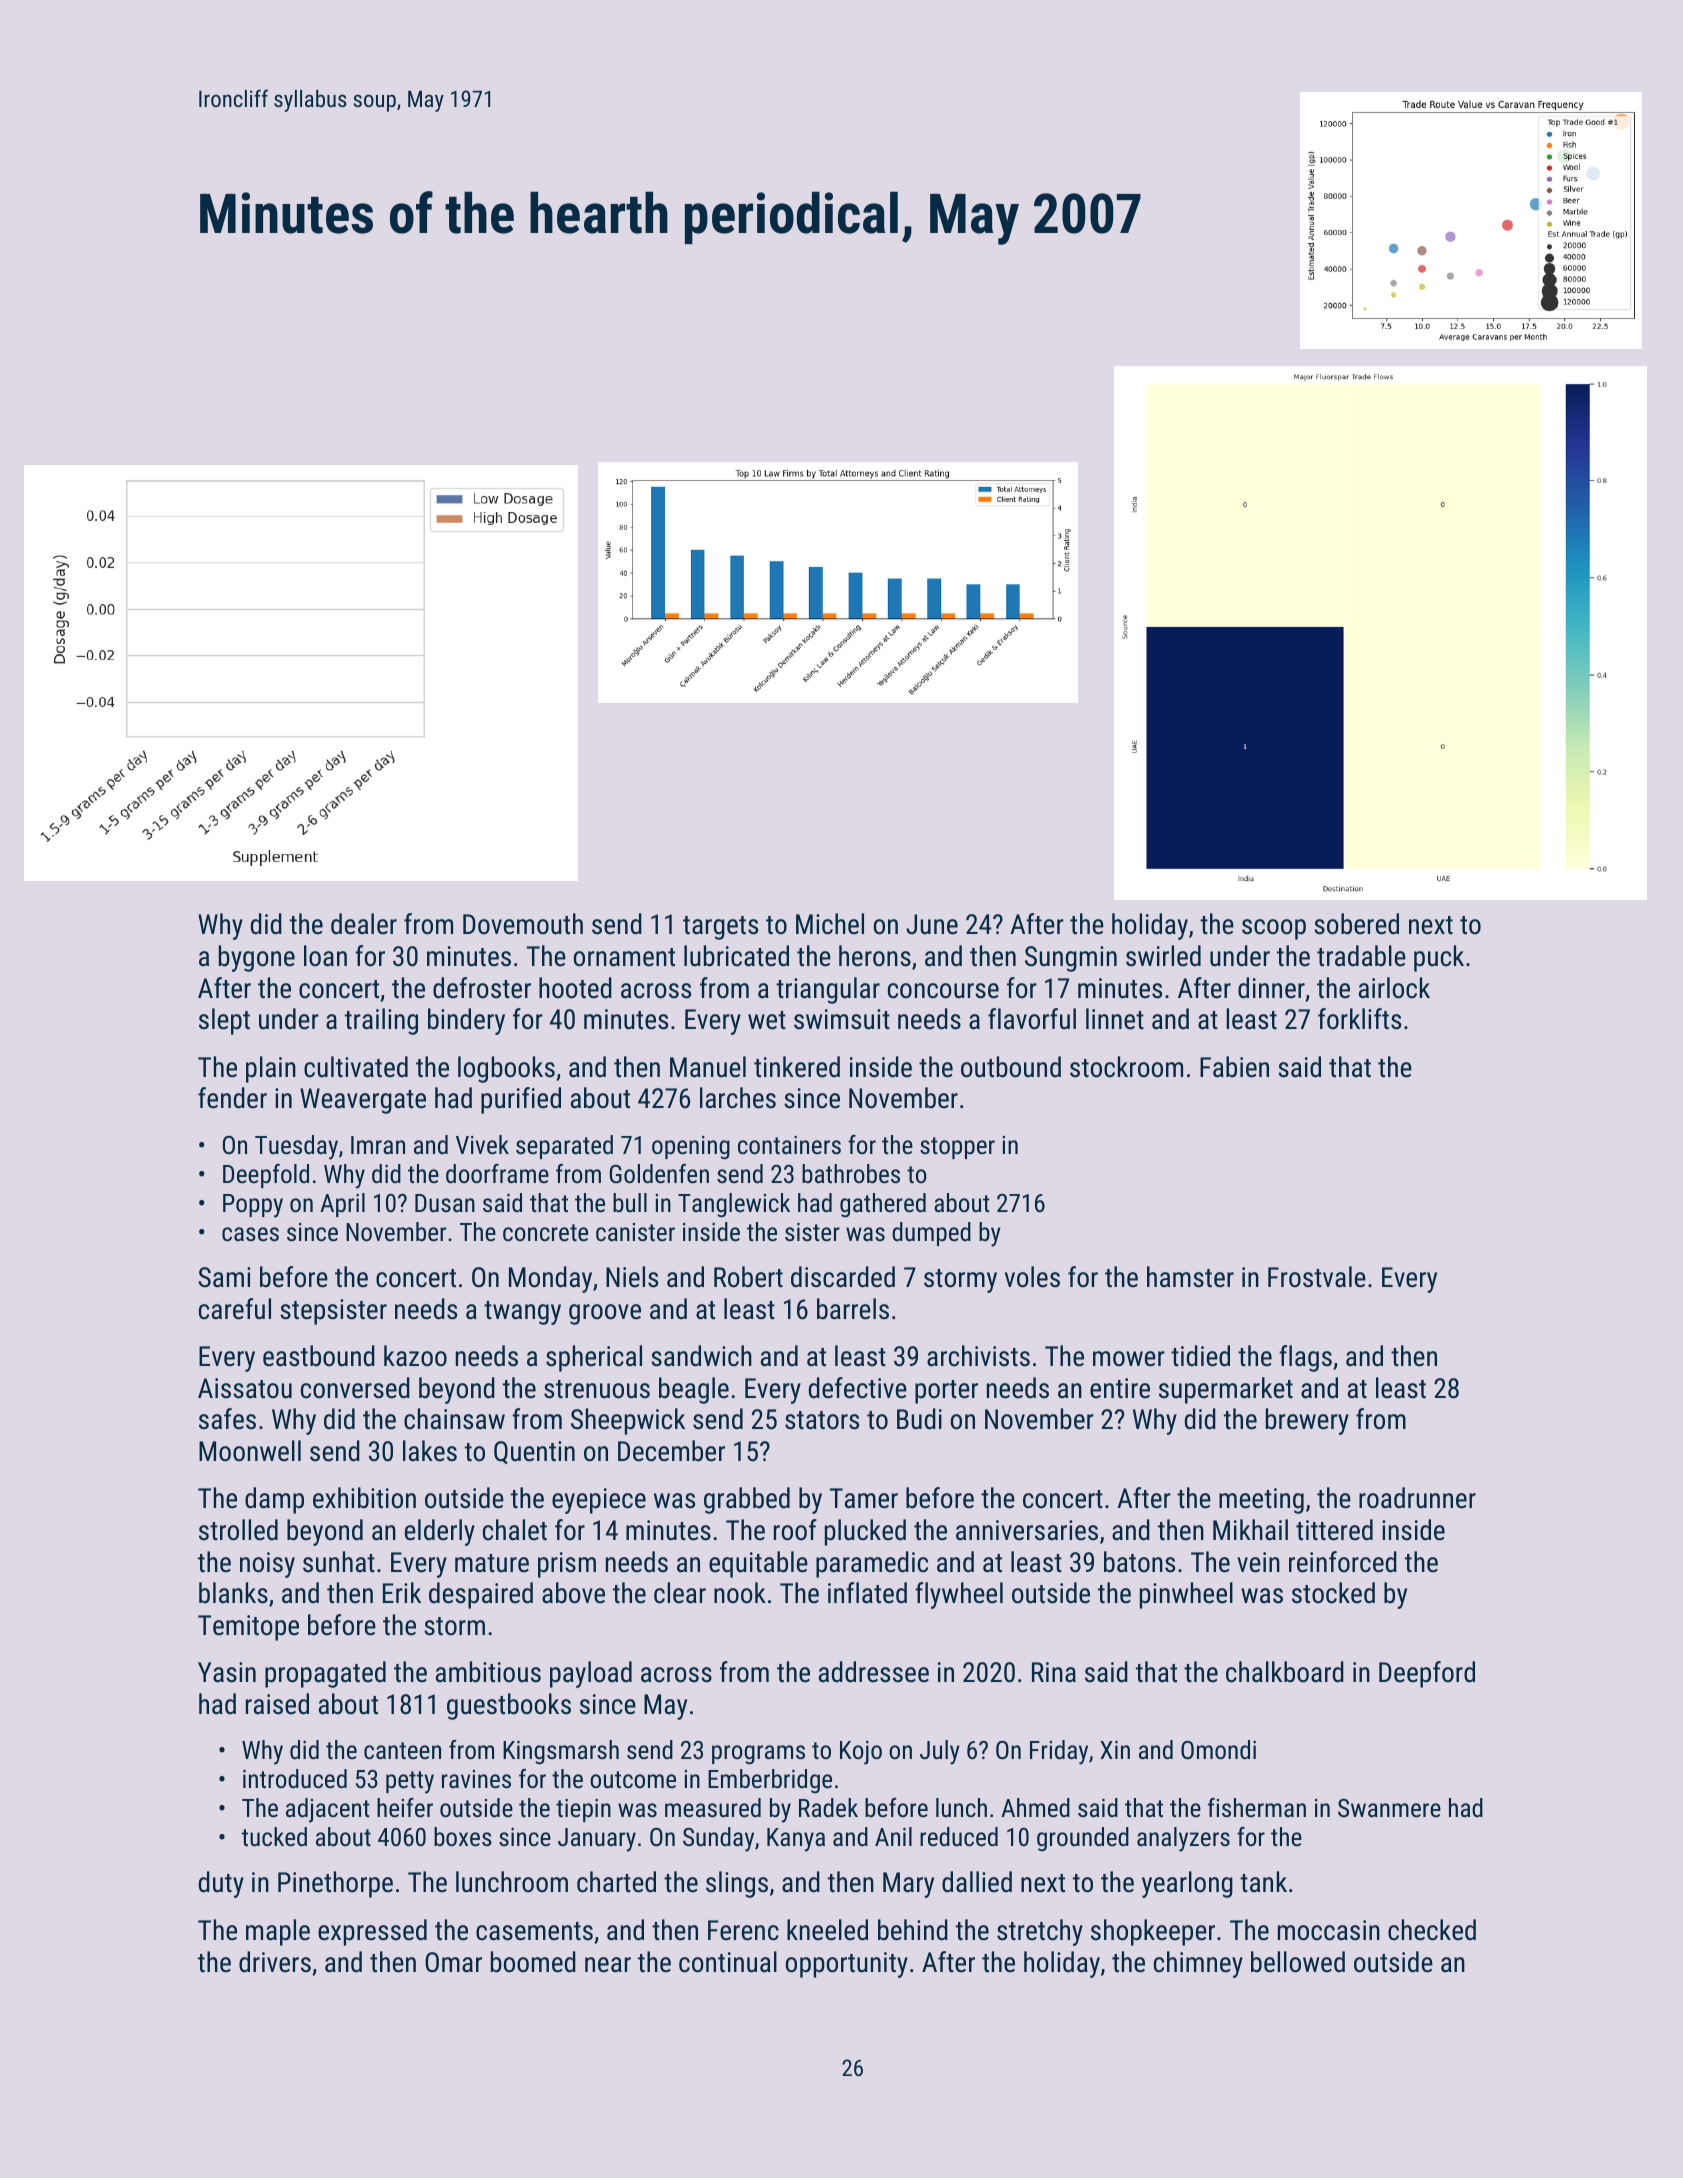  Describe the element at coordinates (415, 1356) in the document. I see `kazoo` at that location.
